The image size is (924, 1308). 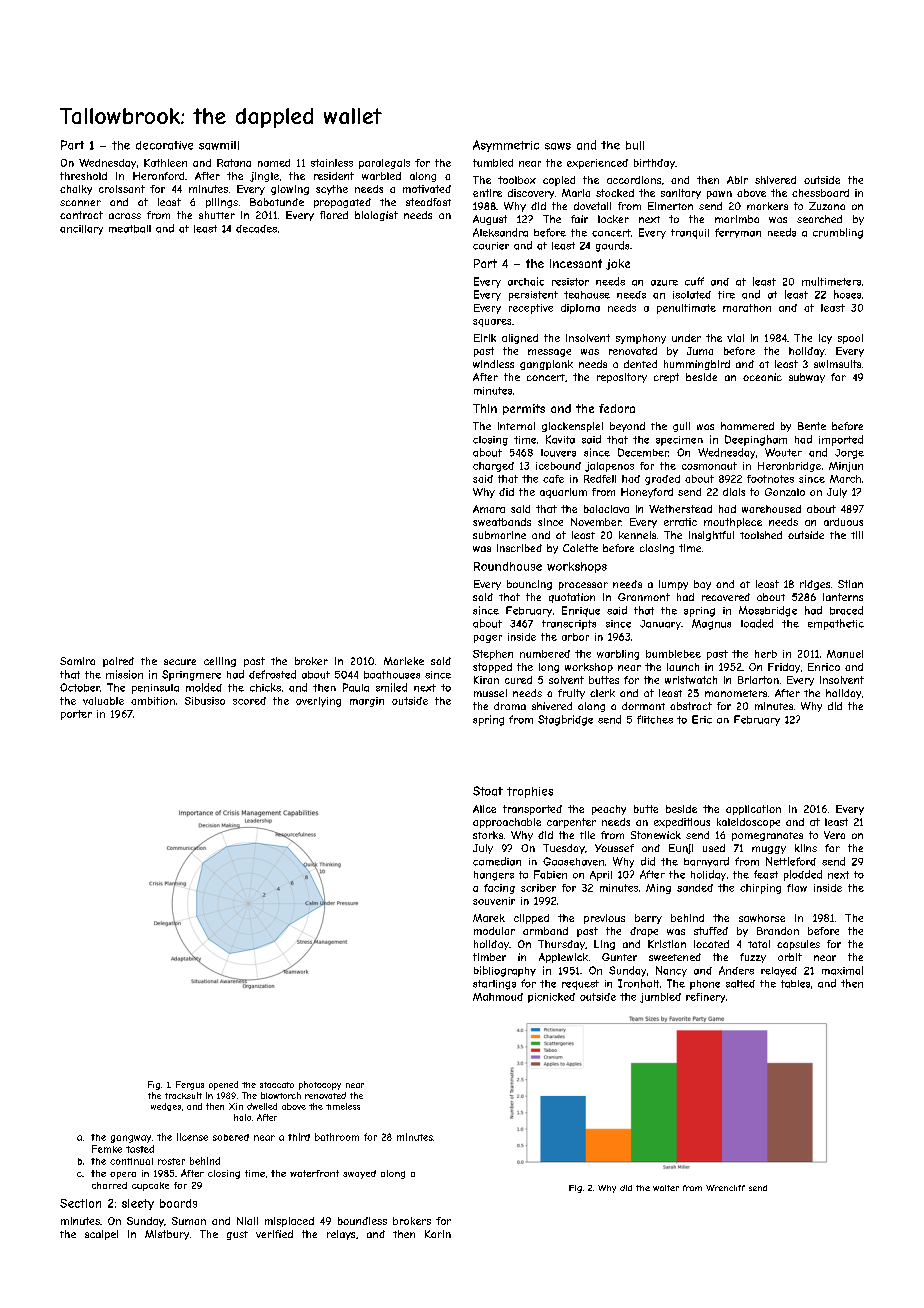 What do you see at coordinates (101, 1235) in the screenshot?
I see `scalpel` at bounding box center [101, 1235].
